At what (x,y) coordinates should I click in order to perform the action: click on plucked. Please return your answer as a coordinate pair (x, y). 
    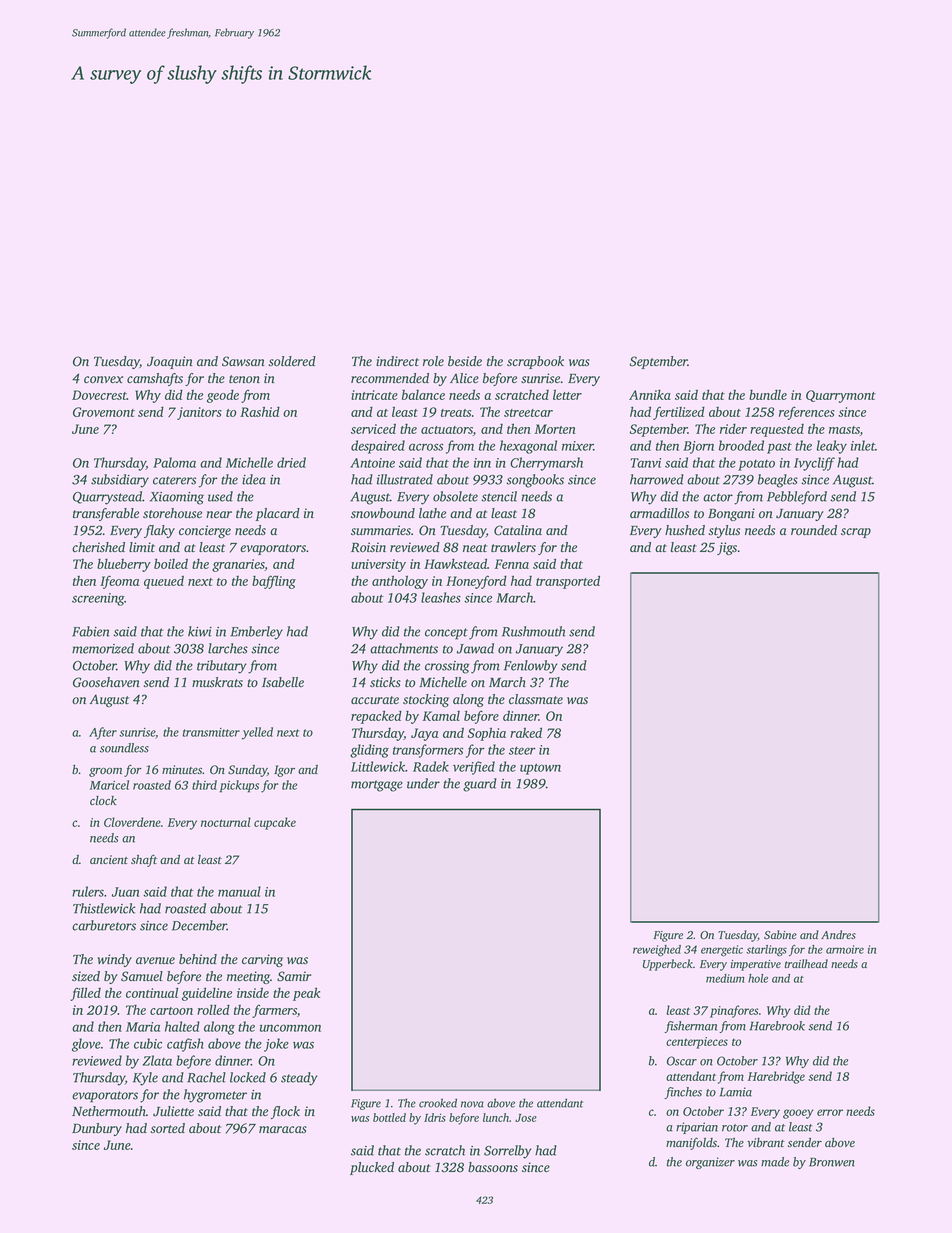
    Looking at the image, I should click on (372, 1168).
